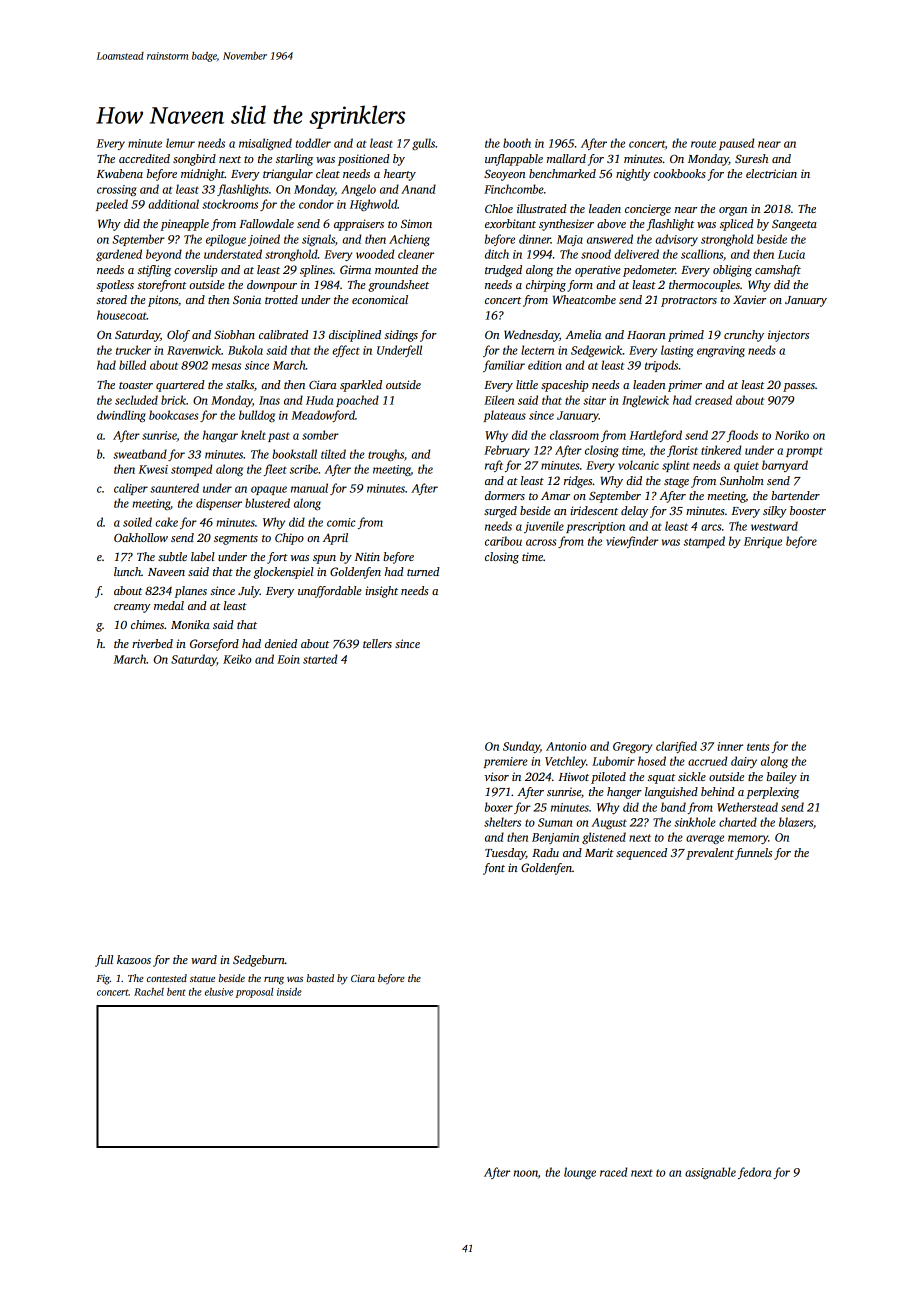 Image resolution: width=924 pixels, height=1314 pixels. I want to click on Lucia, so click(791, 254).
